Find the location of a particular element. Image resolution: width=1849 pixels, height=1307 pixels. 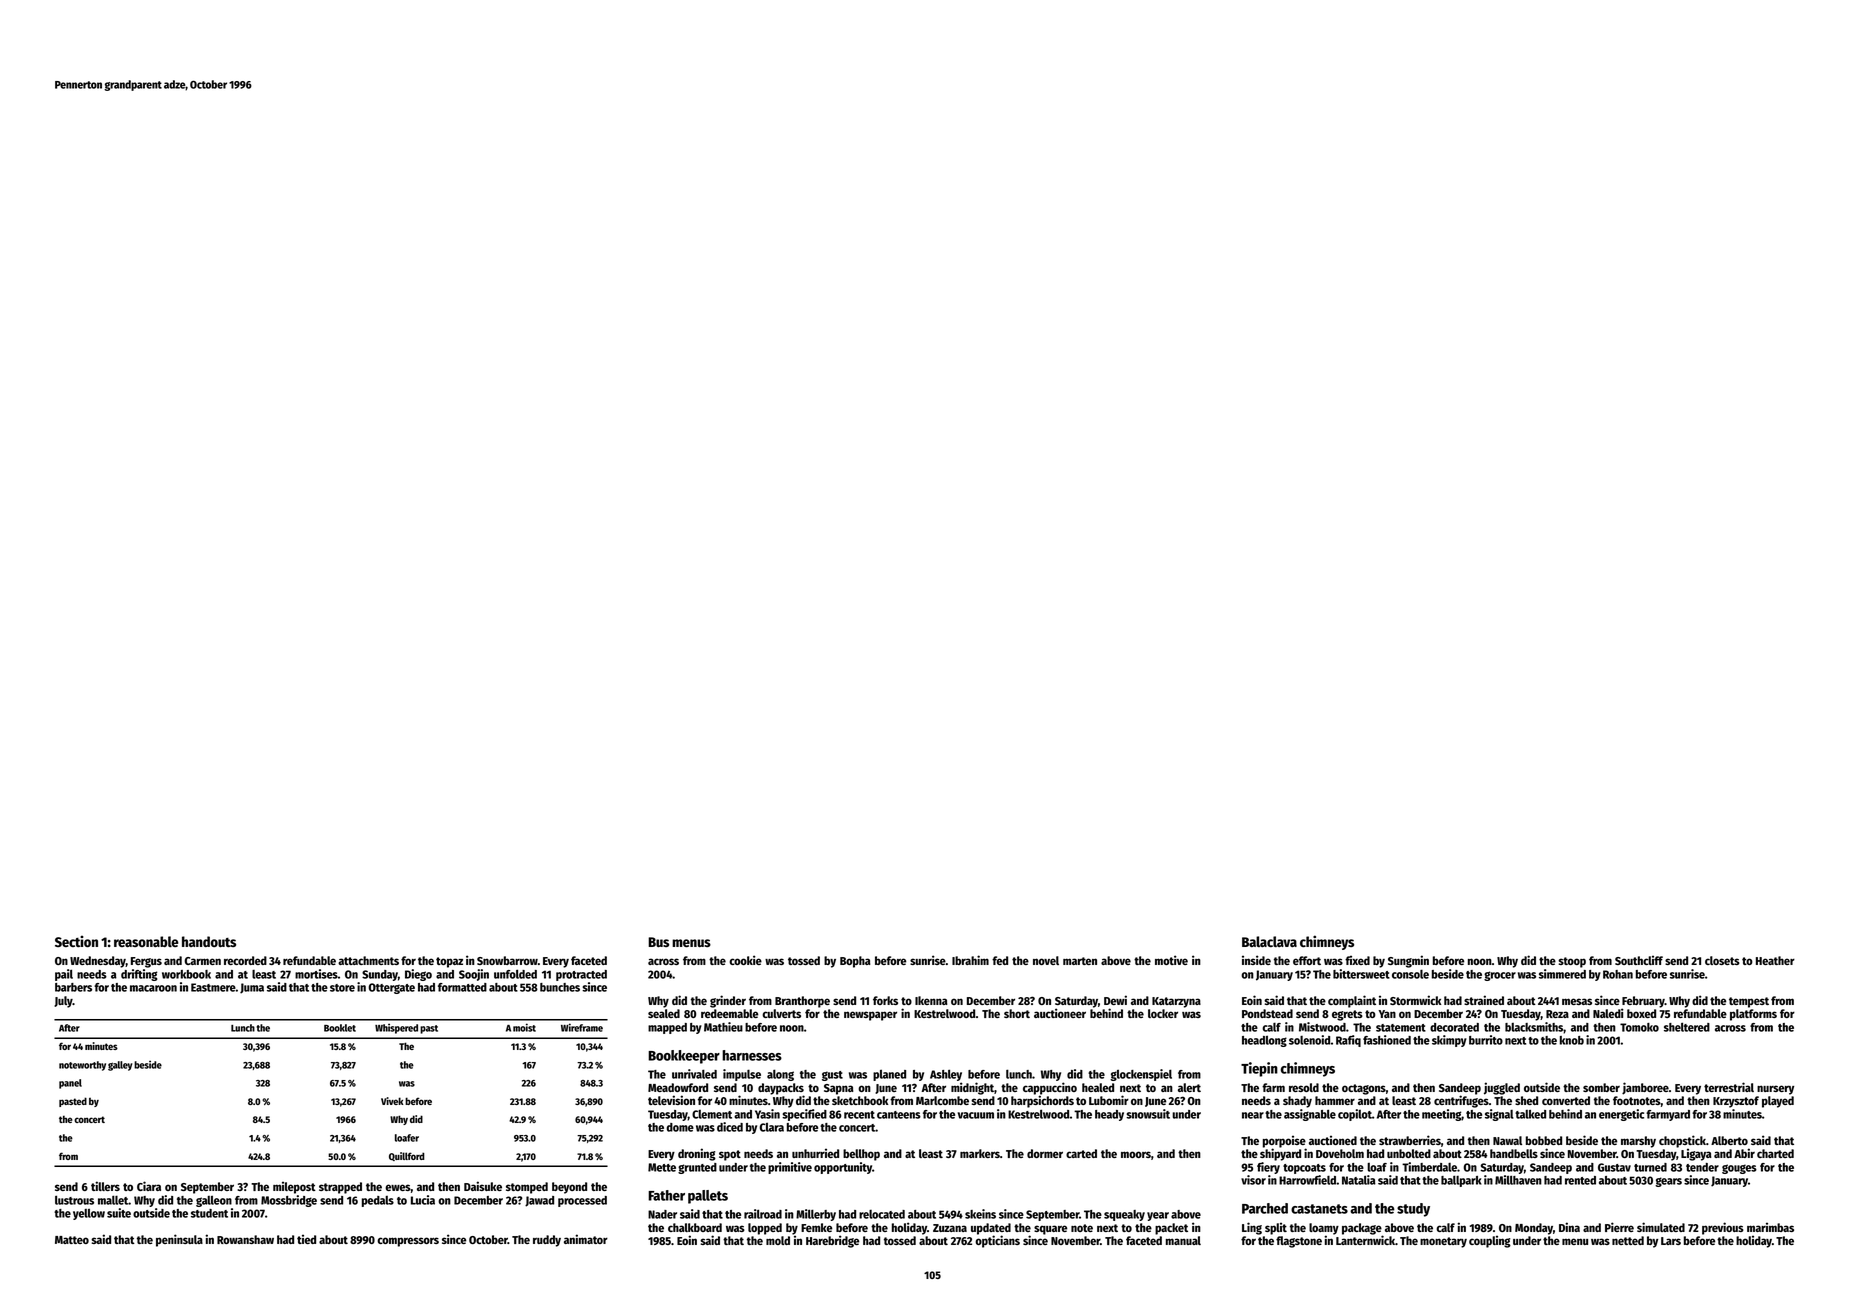

marten is located at coordinates (1080, 961).
